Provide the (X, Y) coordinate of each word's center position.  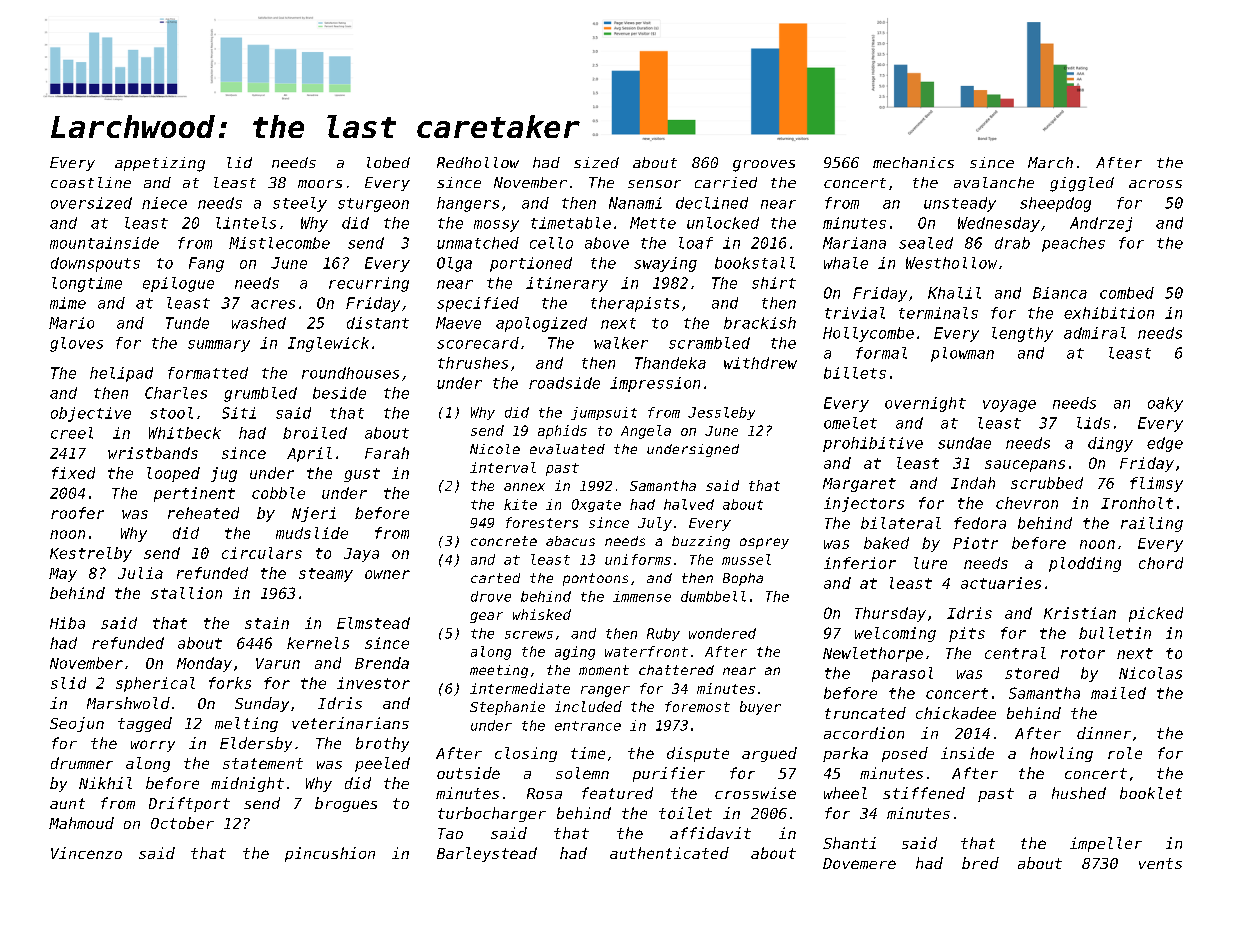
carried (726, 182)
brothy (382, 744)
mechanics (913, 162)
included (588, 706)
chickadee (956, 713)
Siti (239, 413)
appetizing (160, 164)
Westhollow (951, 263)
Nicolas (1150, 673)
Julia (140, 573)
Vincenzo (86, 853)
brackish (760, 323)
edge (1165, 444)
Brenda (382, 663)
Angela (646, 432)
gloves (76, 344)
